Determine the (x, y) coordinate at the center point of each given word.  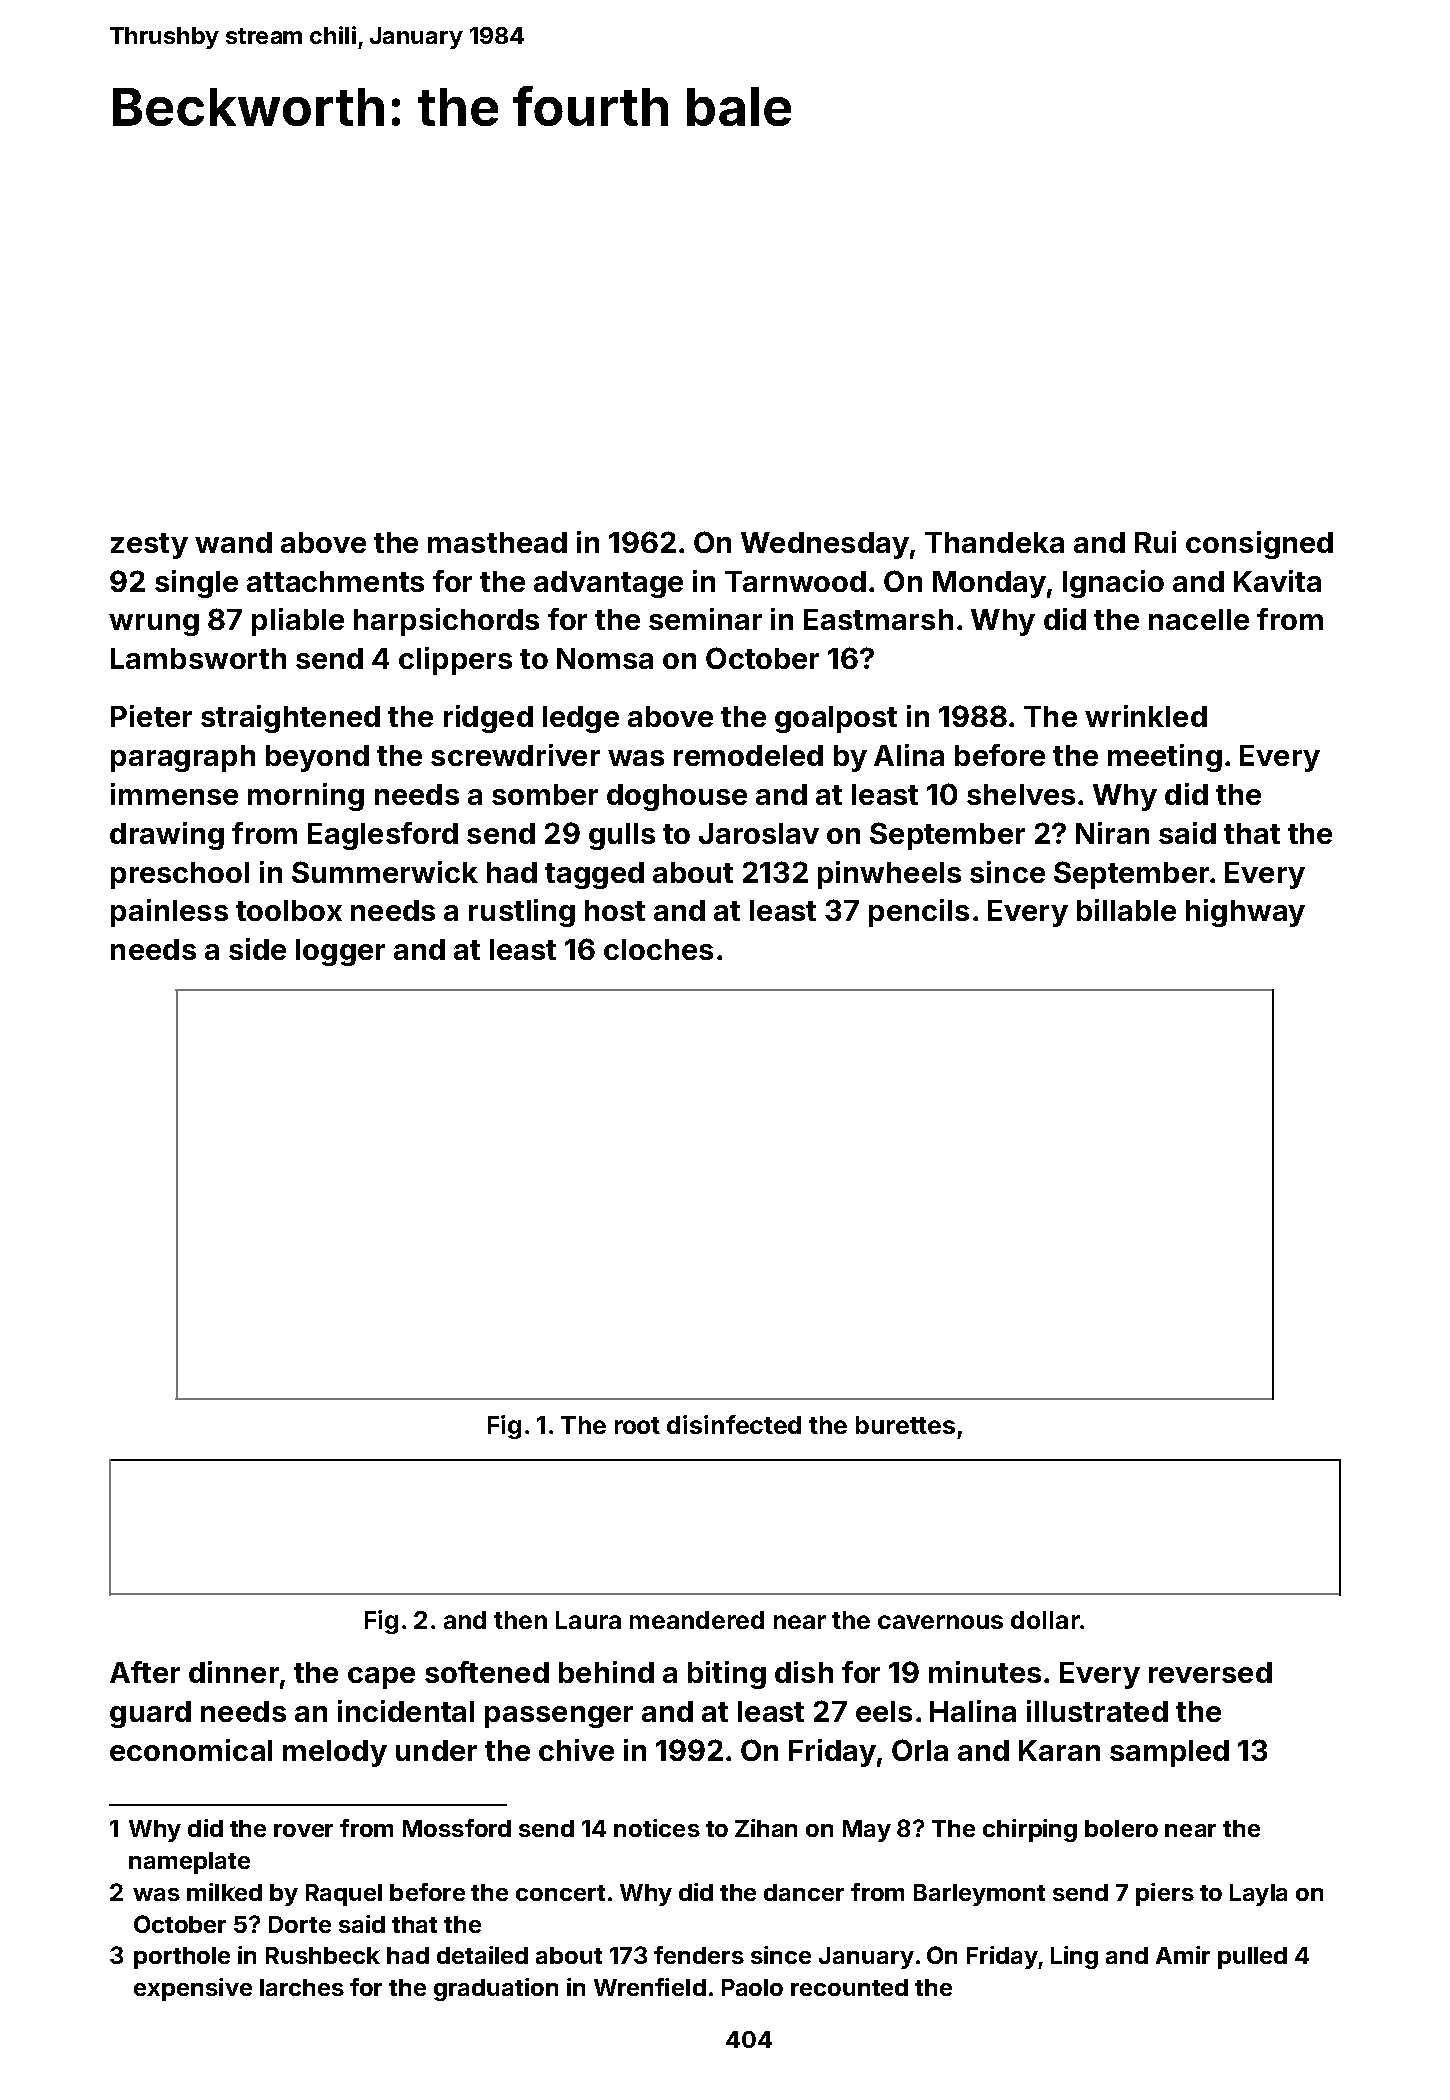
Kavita (1277, 581)
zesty (149, 546)
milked (224, 1892)
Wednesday (825, 545)
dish (804, 1672)
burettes (905, 1425)
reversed (1210, 1672)
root (637, 1425)
